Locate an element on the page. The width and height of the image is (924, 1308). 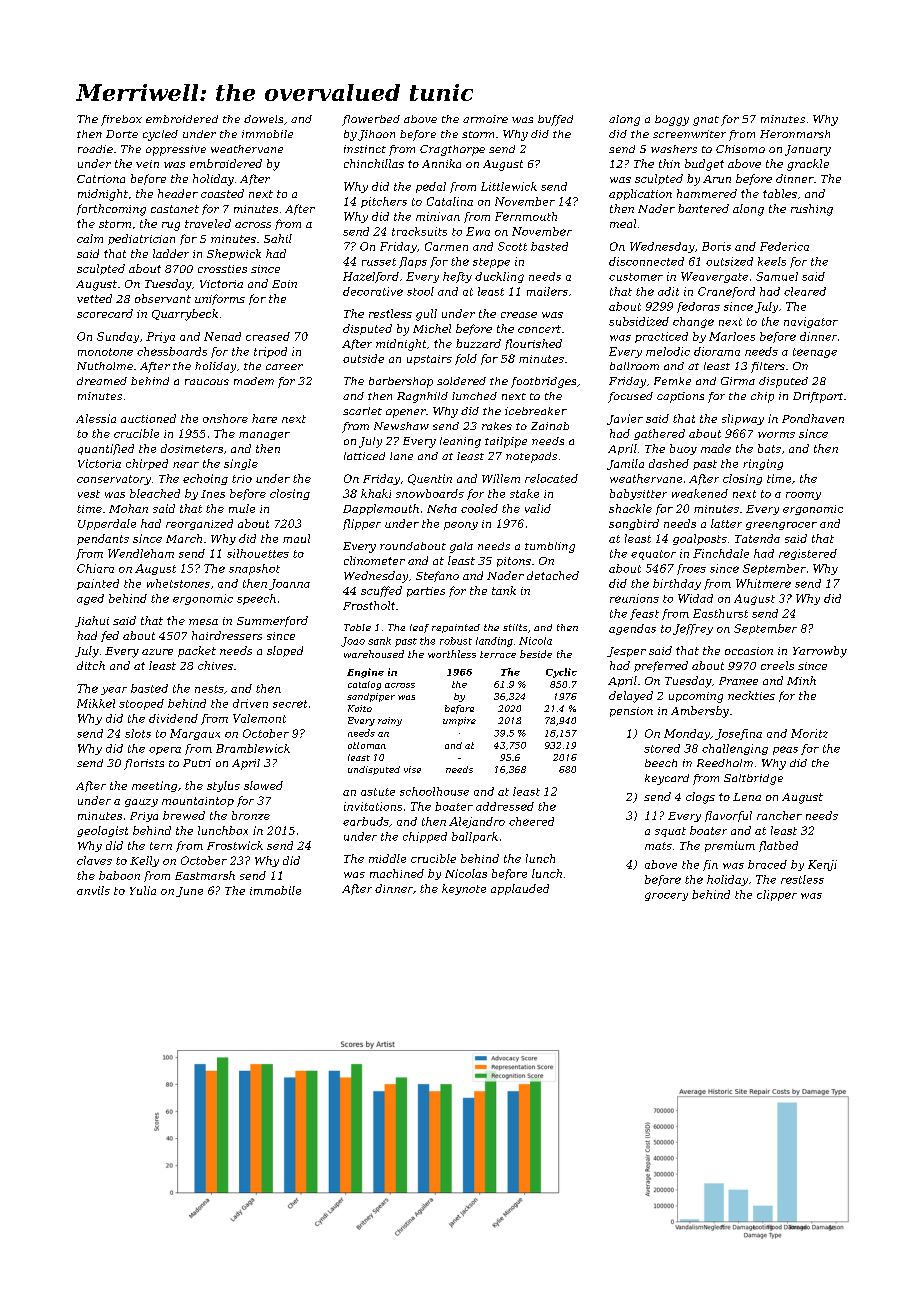
gnat is located at coordinates (706, 121).
